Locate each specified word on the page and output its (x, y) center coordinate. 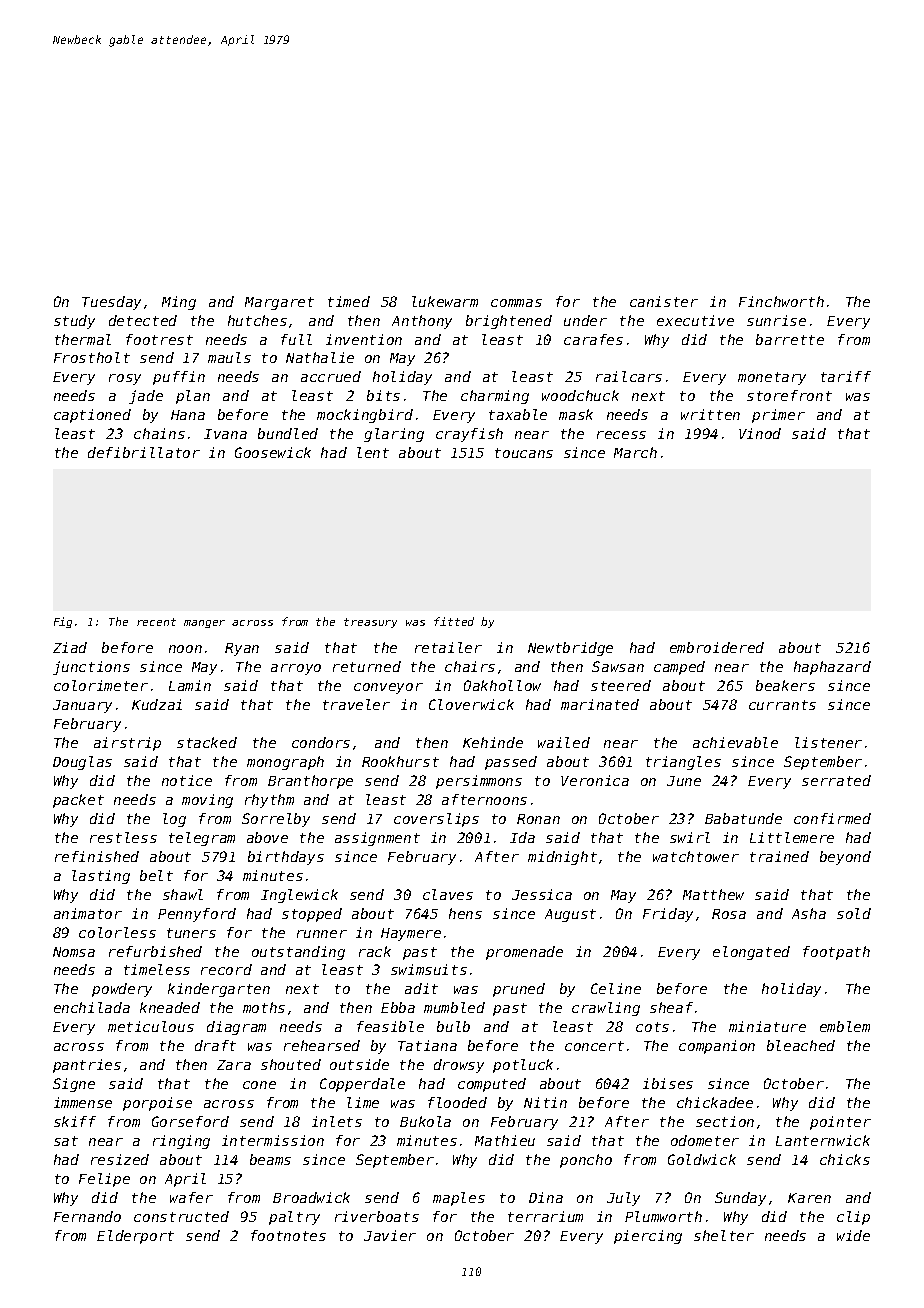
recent (156, 622)
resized (120, 1159)
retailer (448, 647)
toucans (524, 453)
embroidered (717, 647)
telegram (202, 839)
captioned (92, 416)
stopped (312, 915)
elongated (751, 953)
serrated (836, 780)
